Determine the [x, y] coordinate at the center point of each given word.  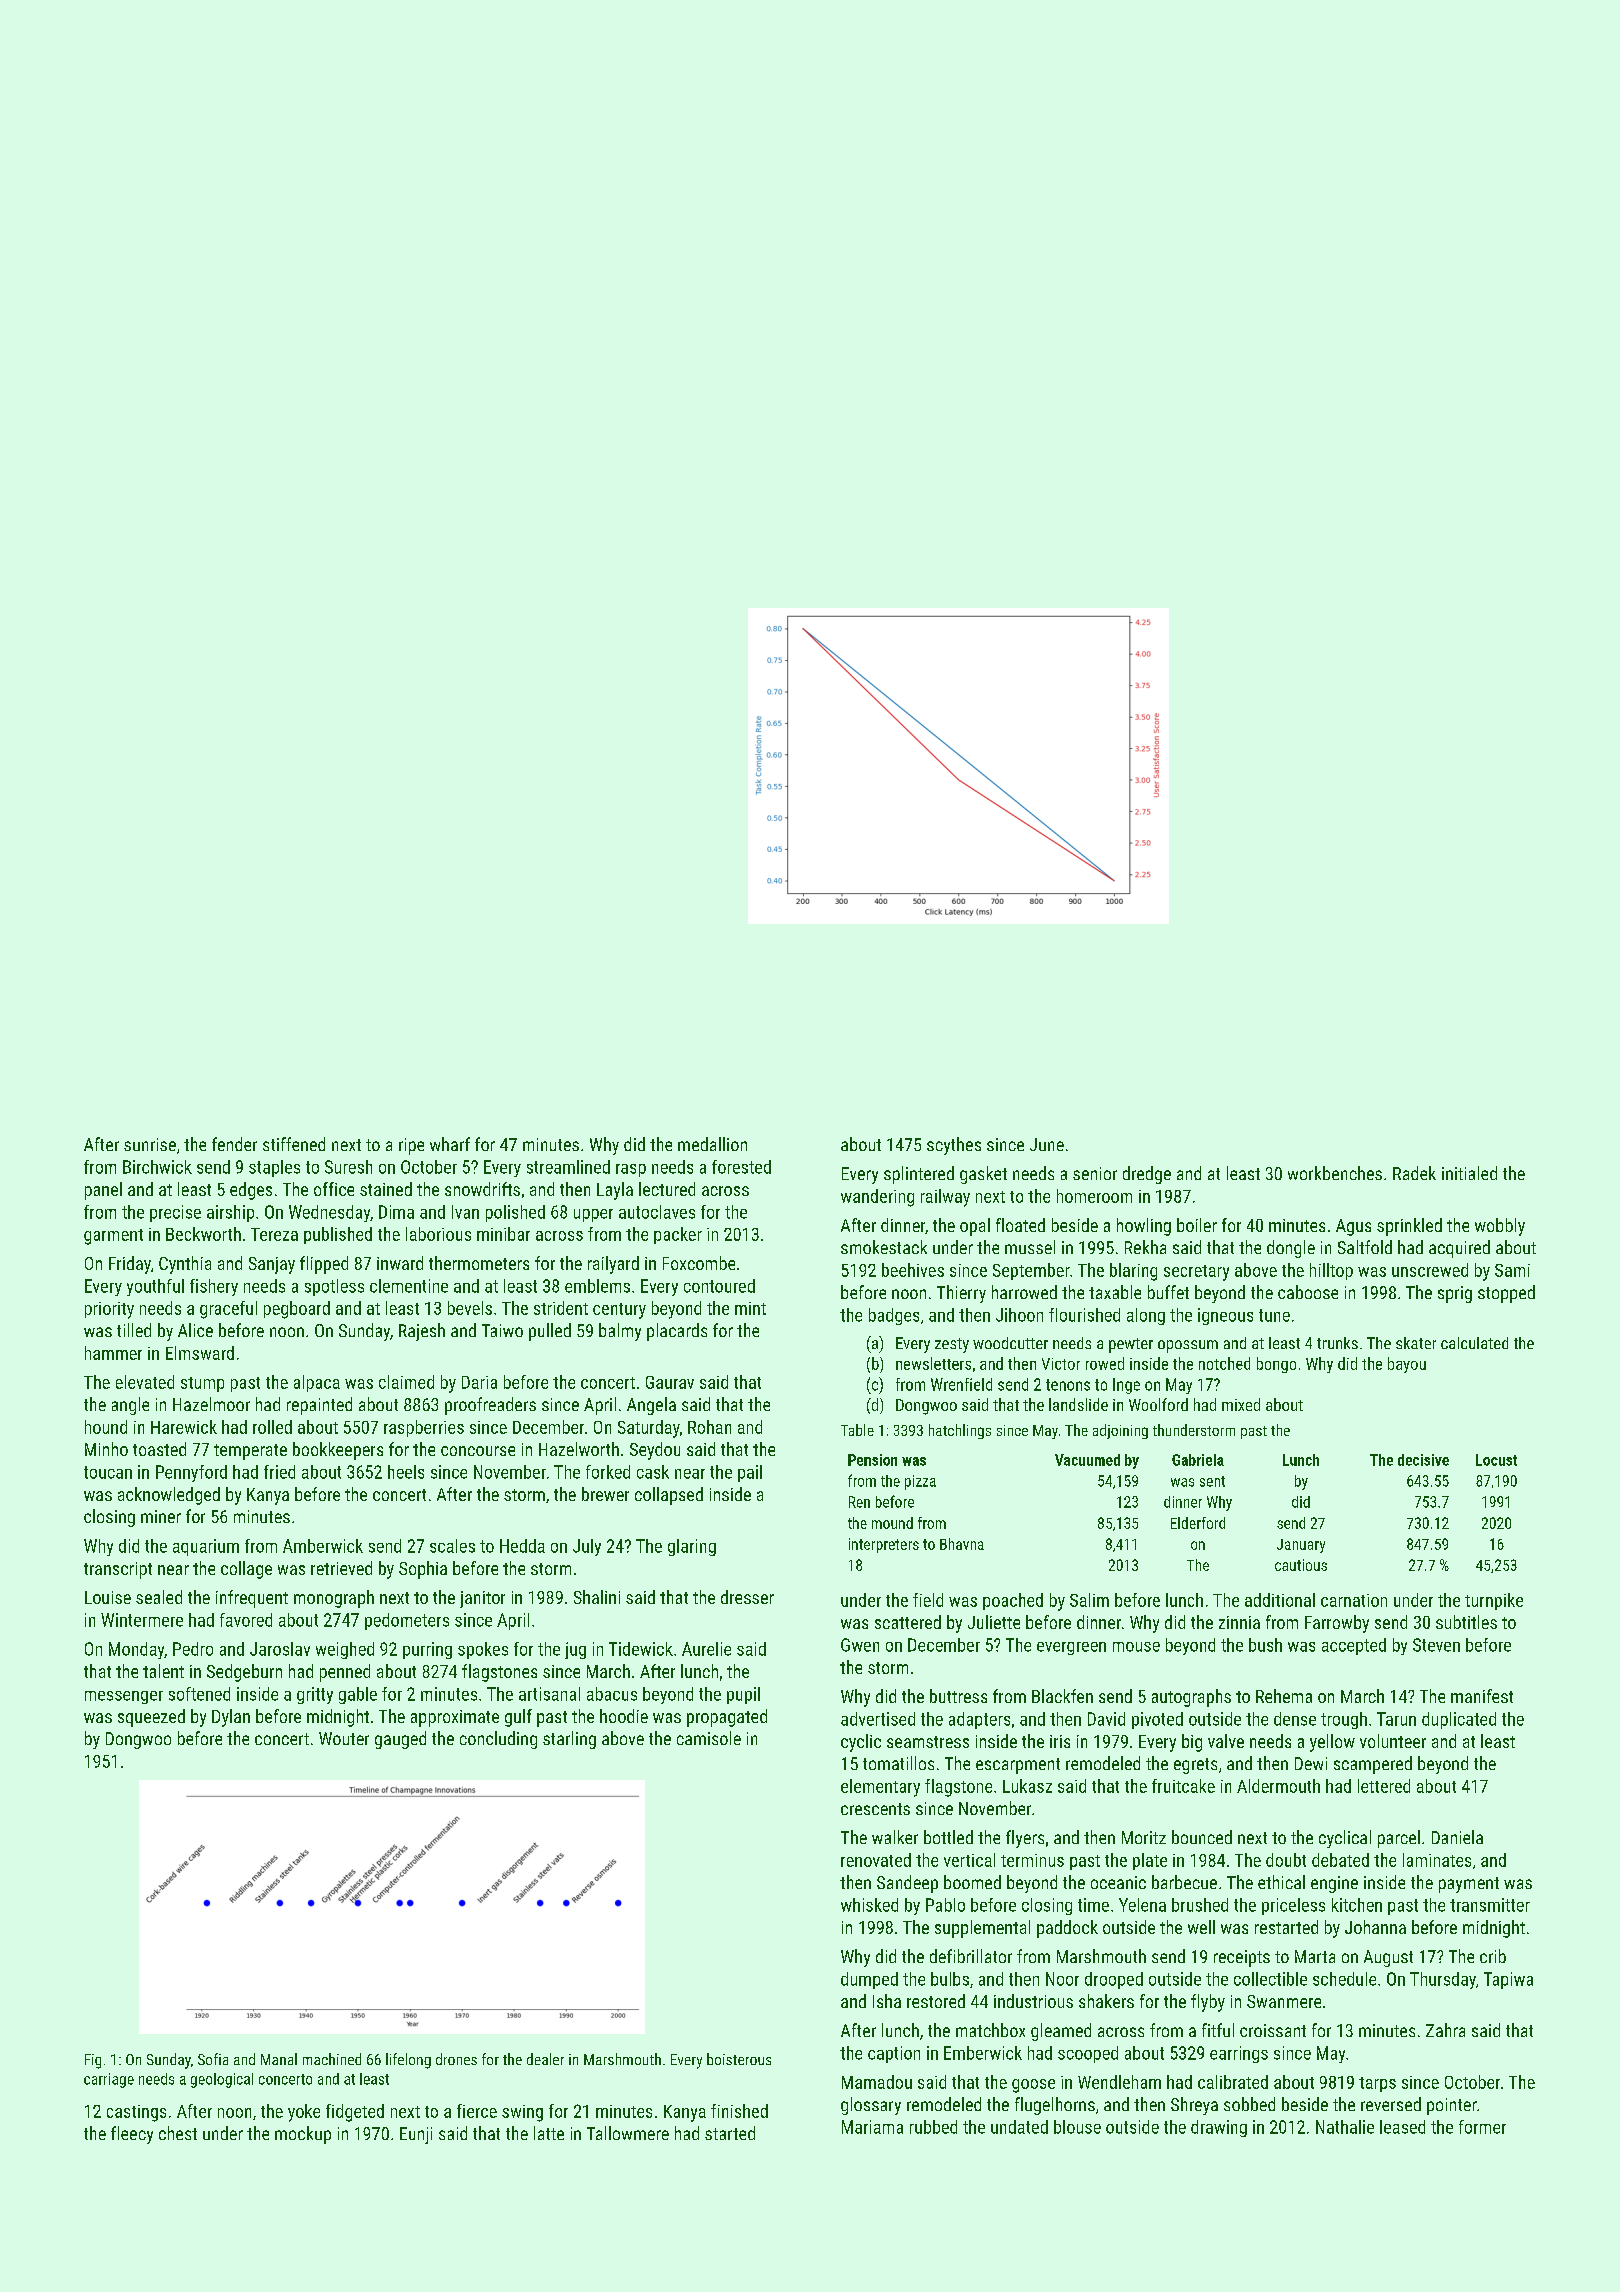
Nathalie [1345, 2127]
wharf [450, 1144]
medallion [712, 1144]
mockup [303, 2135]
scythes [954, 1146]
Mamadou [877, 2082]
